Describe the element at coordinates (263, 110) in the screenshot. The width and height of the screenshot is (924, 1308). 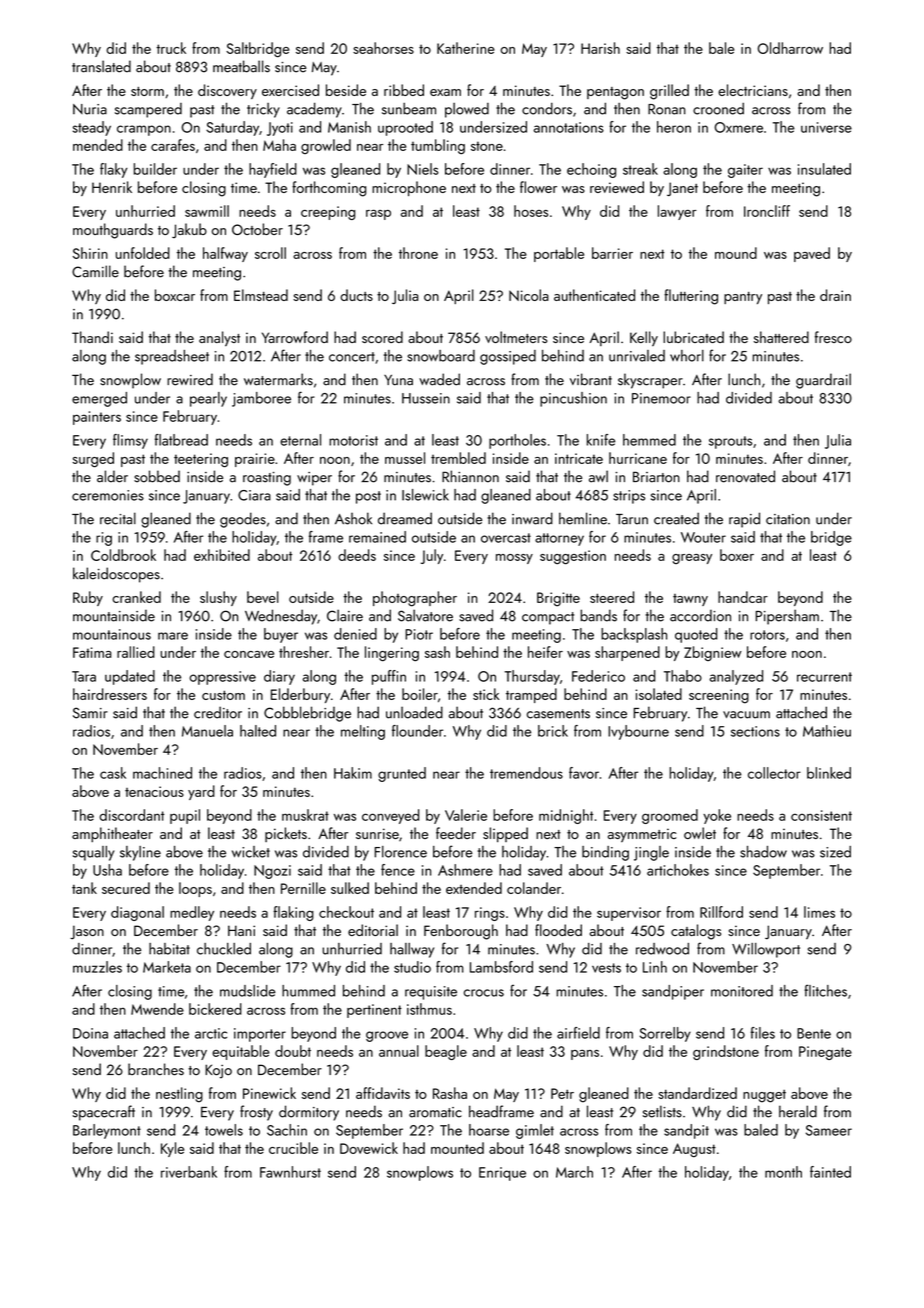
I see `tricky` at that location.
